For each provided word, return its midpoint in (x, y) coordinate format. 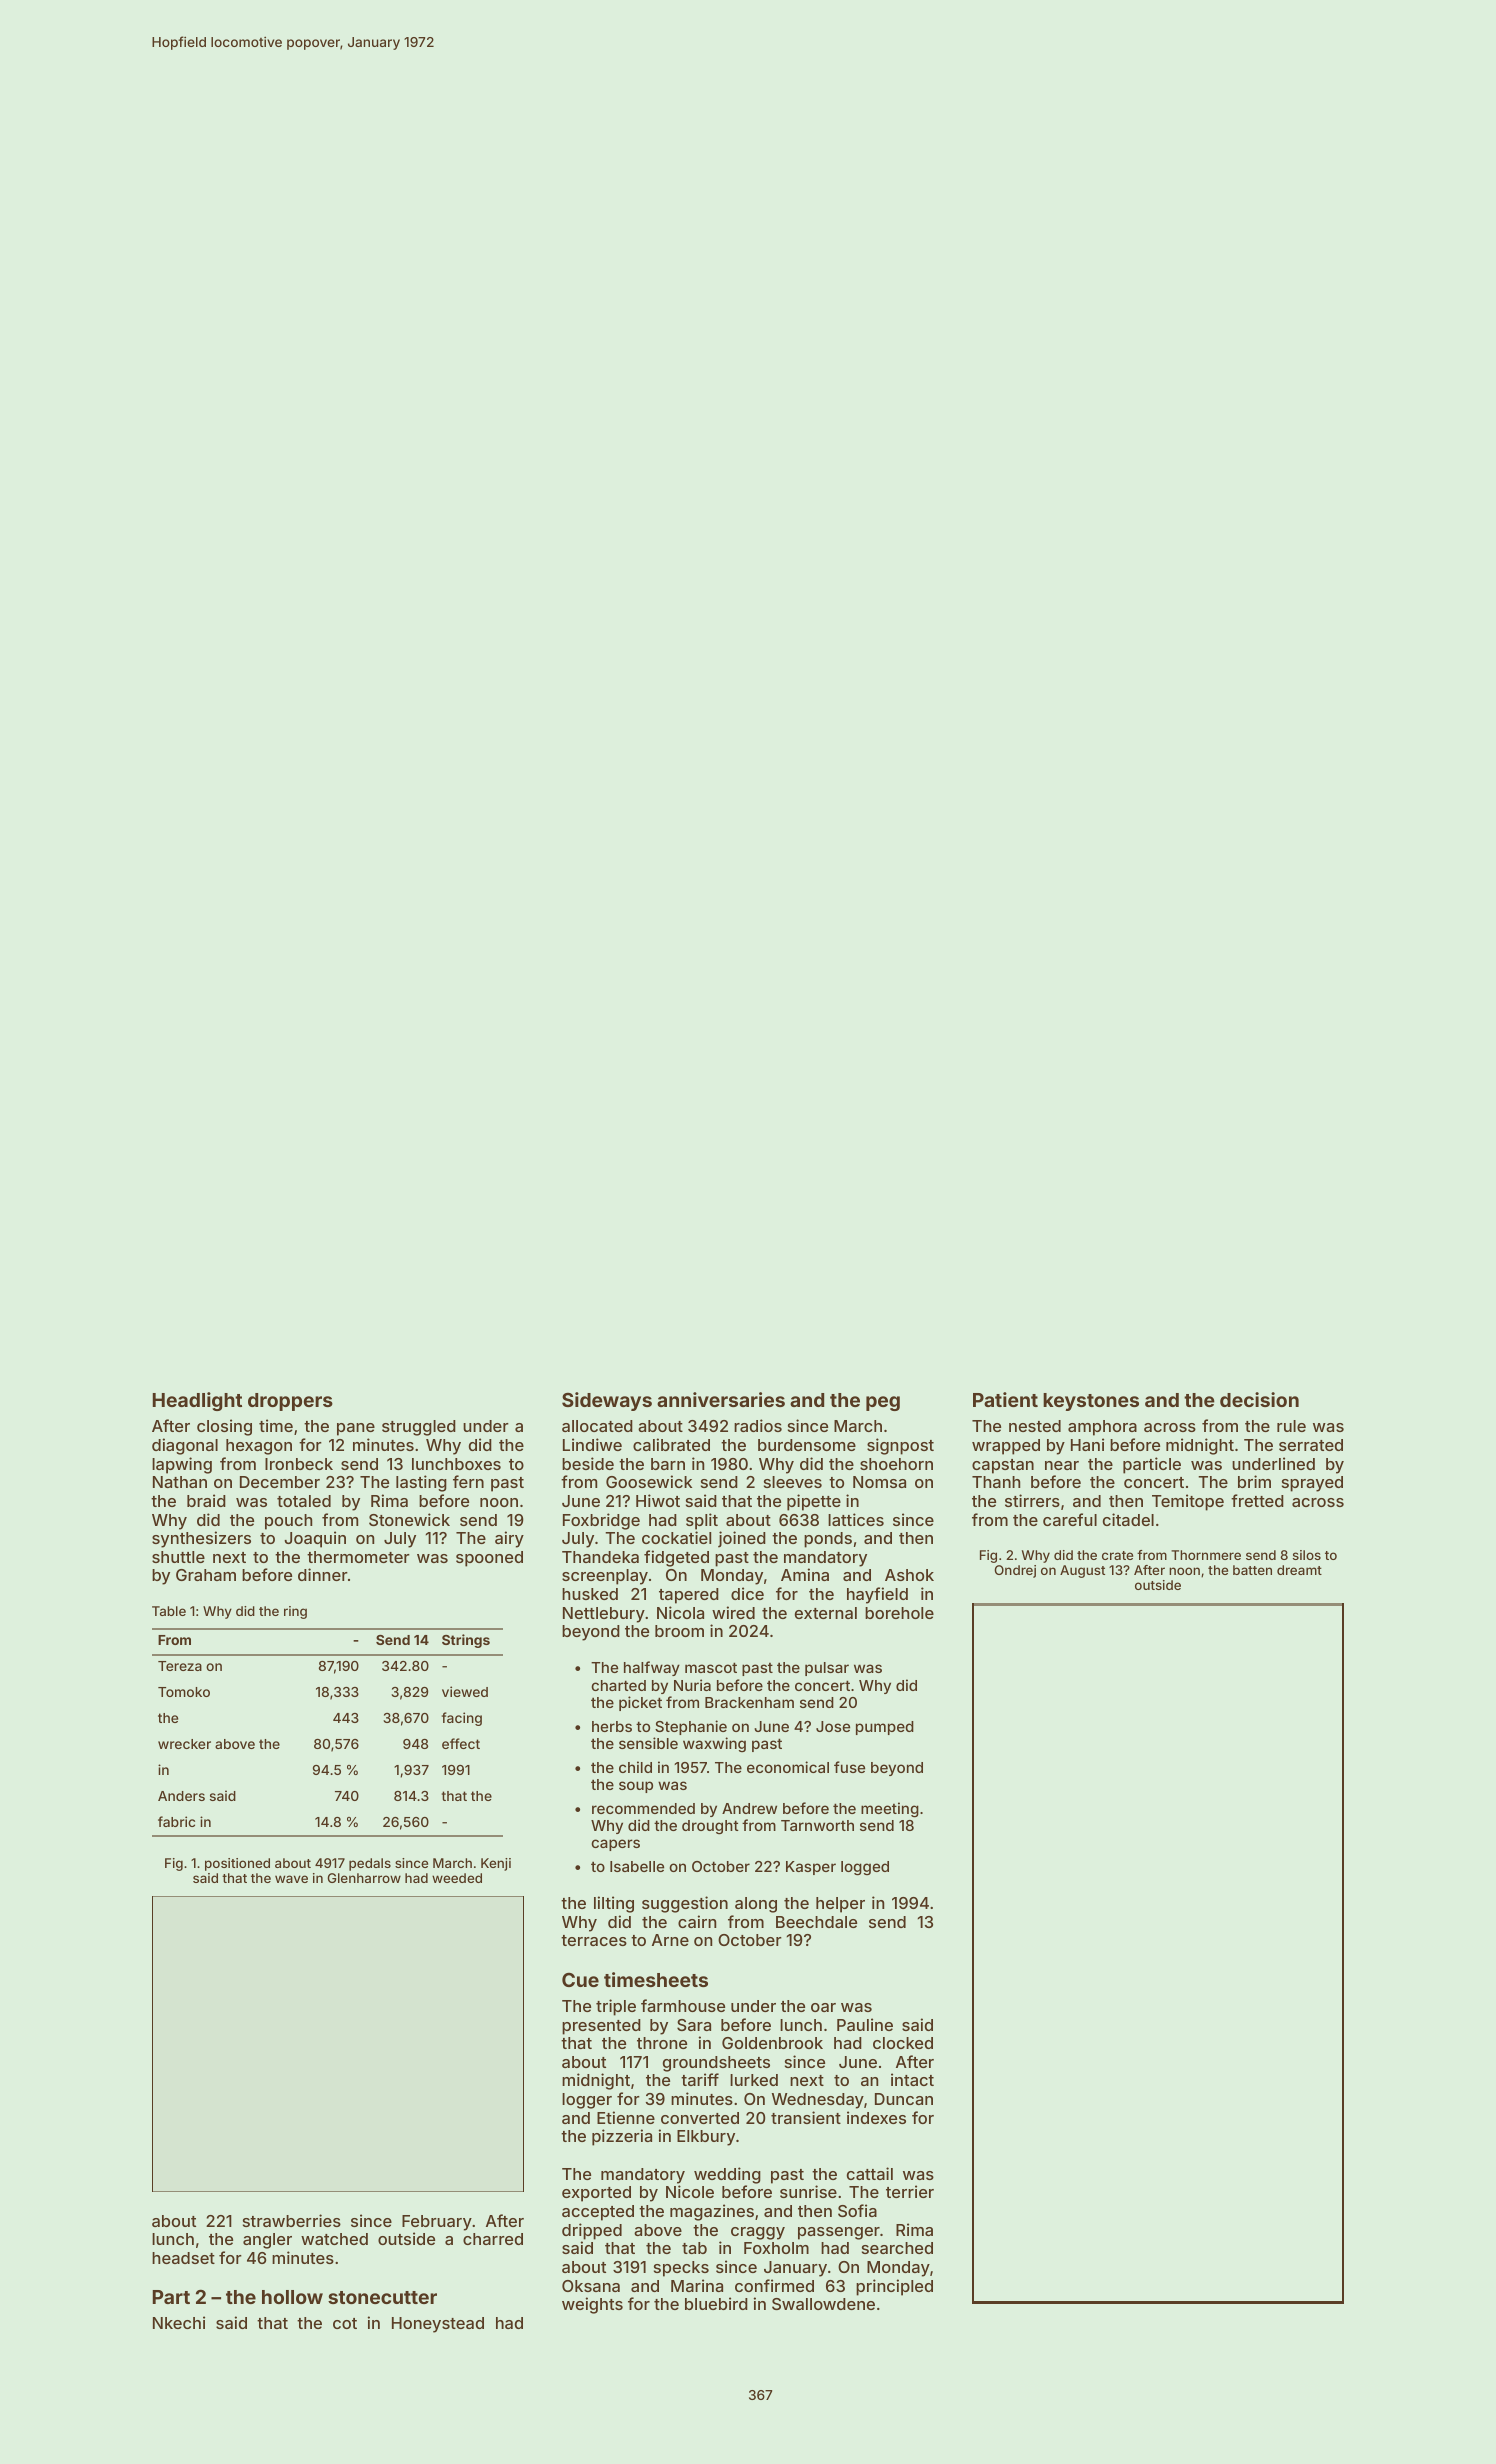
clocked (903, 2043)
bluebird (716, 2303)
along (756, 1905)
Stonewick (409, 1519)
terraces (594, 1940)
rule (1291, 1426)
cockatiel (676, 1537)
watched (334, 2239)
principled (894, 2287)
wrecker (184, 1744)
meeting (890, 1810)
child (635, 1767)
